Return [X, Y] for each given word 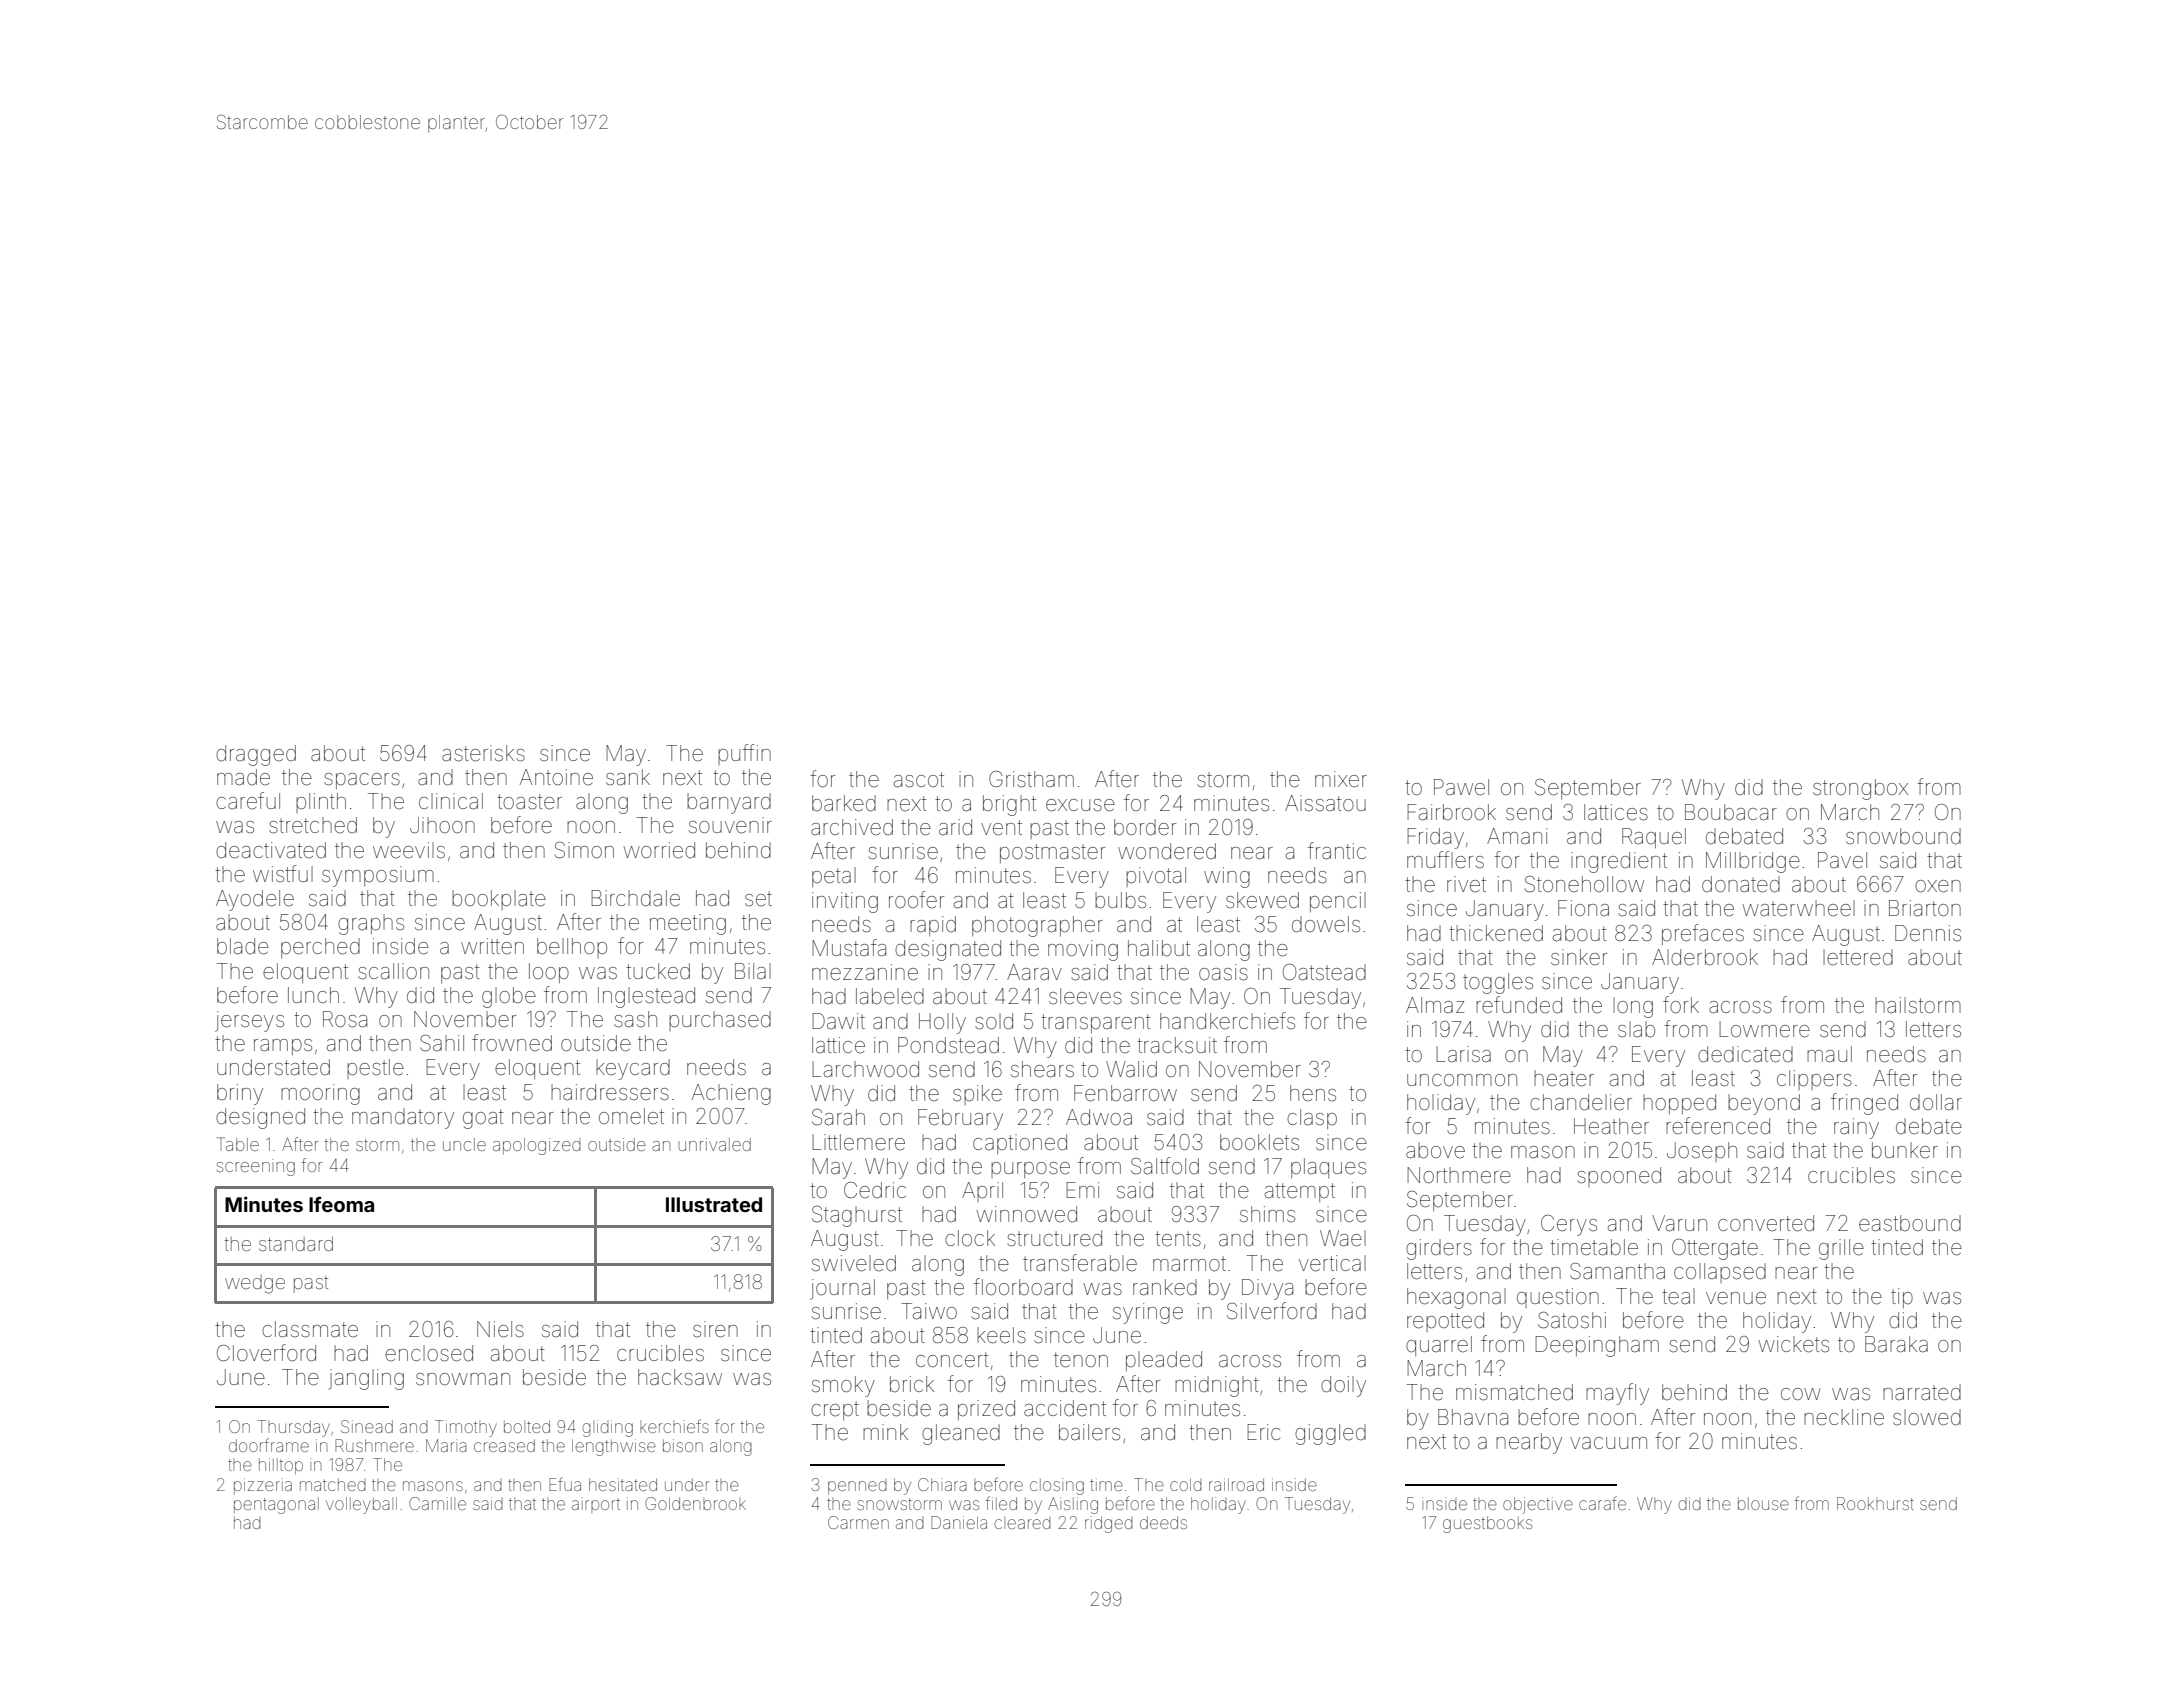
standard [296, 1244]
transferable [1080, 1263]
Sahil [442, 1043]
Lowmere [1764, 1029]
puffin [744, 754]
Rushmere [374, 1445]
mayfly [1617, 1394]
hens [1313, 1093]
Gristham [1031, 779]
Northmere [1459, 1175]
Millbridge [1753, 862]
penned [857, 1487]
